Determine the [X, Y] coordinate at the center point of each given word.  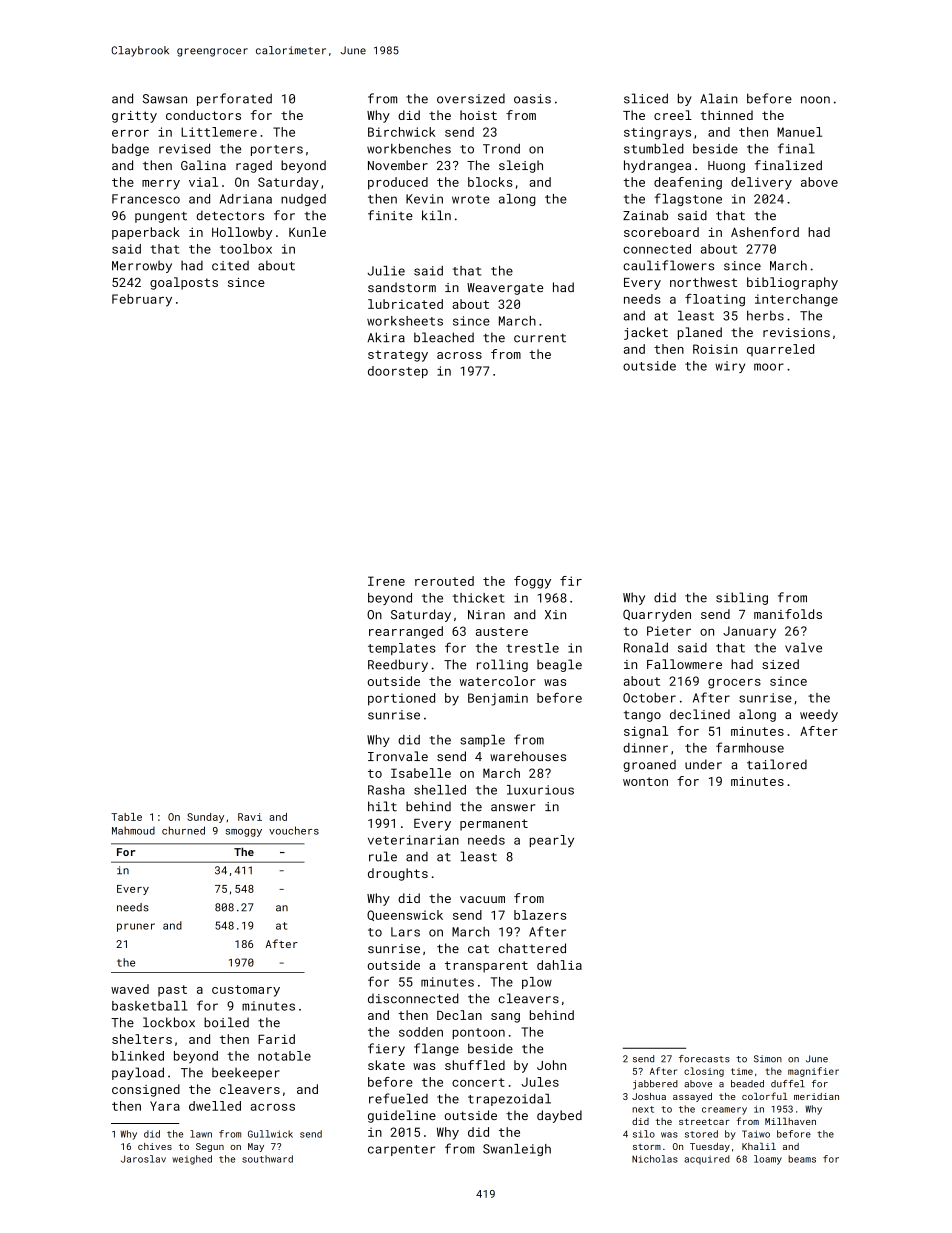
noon [815, 100]
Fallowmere [684, 664]
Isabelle [421, 773]
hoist [478, 115]
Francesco [146, 199]
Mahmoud [133, 831]
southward [267, 1159]
